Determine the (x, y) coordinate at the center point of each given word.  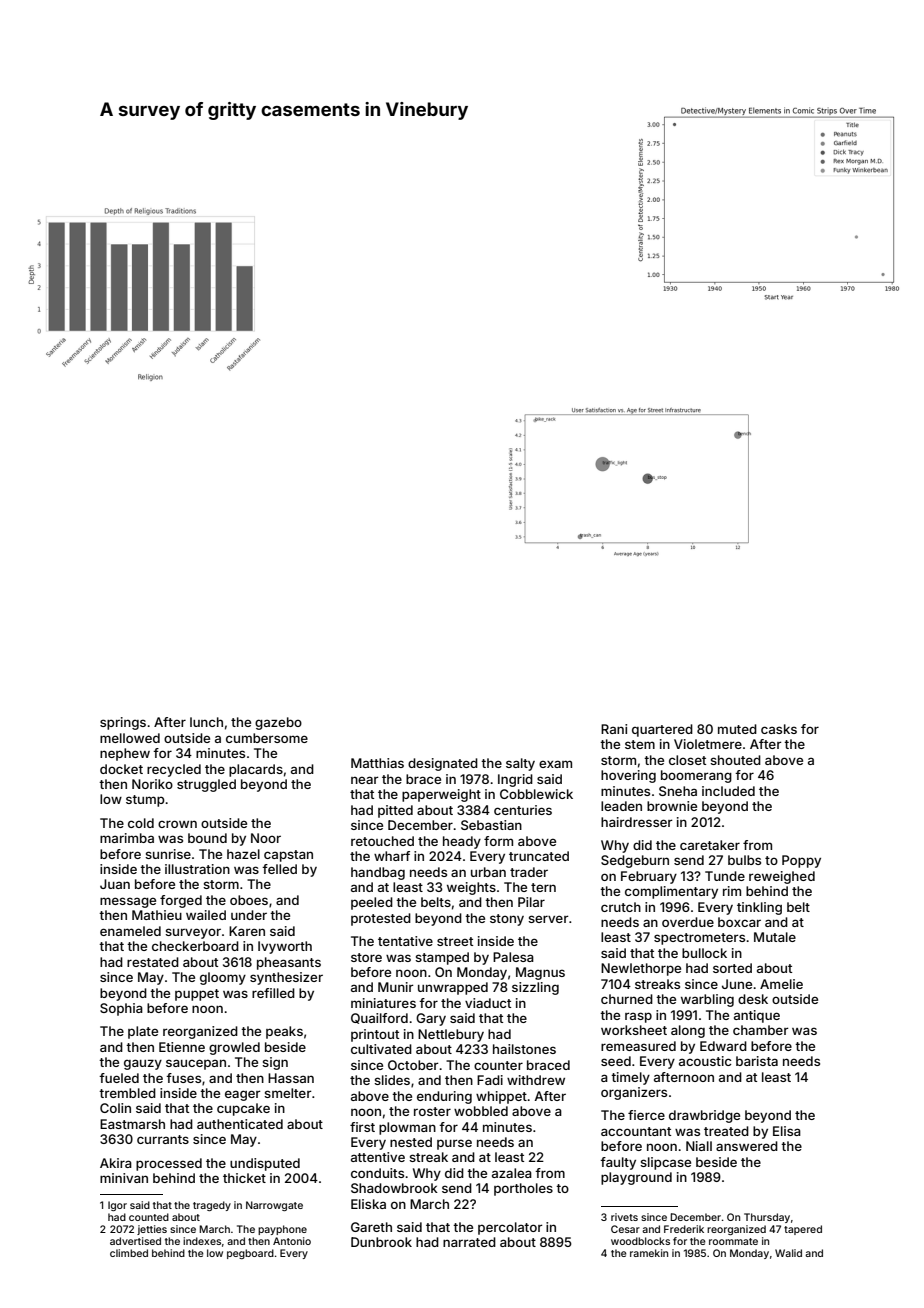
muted (737, 729)
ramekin (649, 1253)
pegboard (250, 1254)
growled (234, 1048)
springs (123, 723)
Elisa (787, 1131)
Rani (614, 729)
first (362, 1127)
